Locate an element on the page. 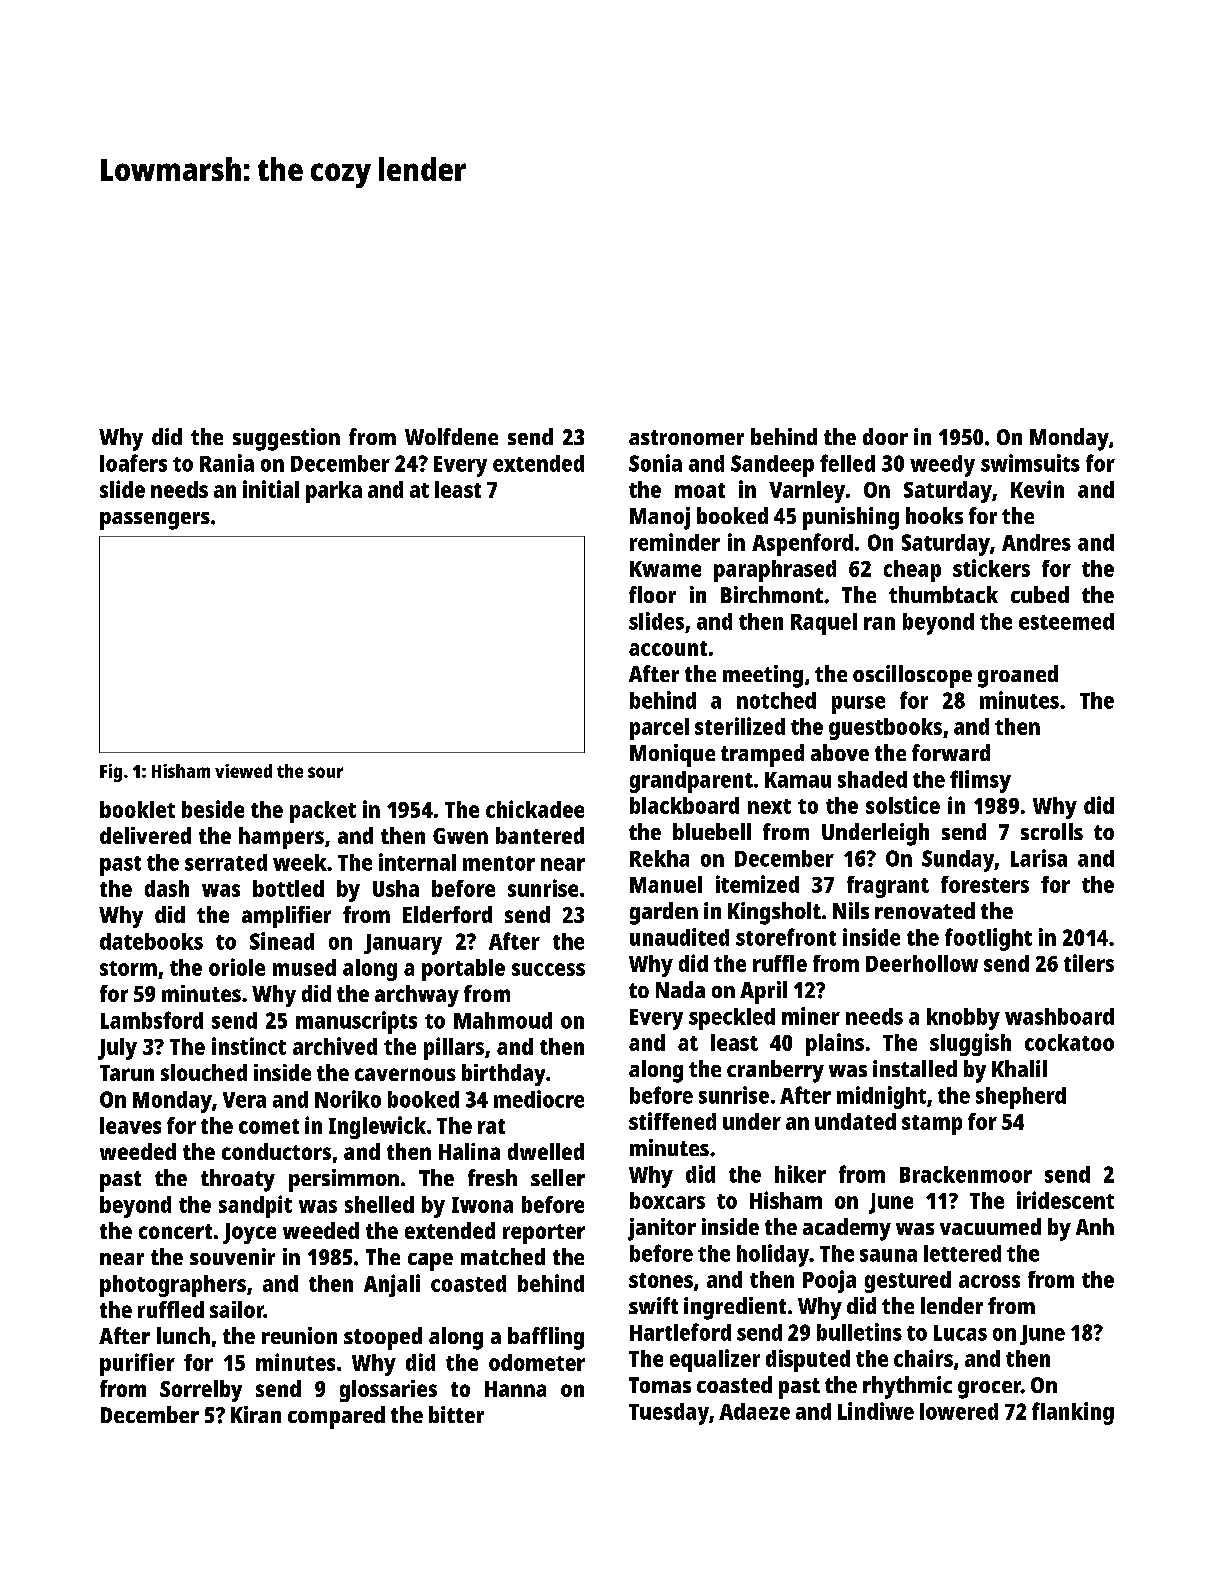 This image has width=1214, height=1571. glossaries is located at coordinates (388, 1391).
